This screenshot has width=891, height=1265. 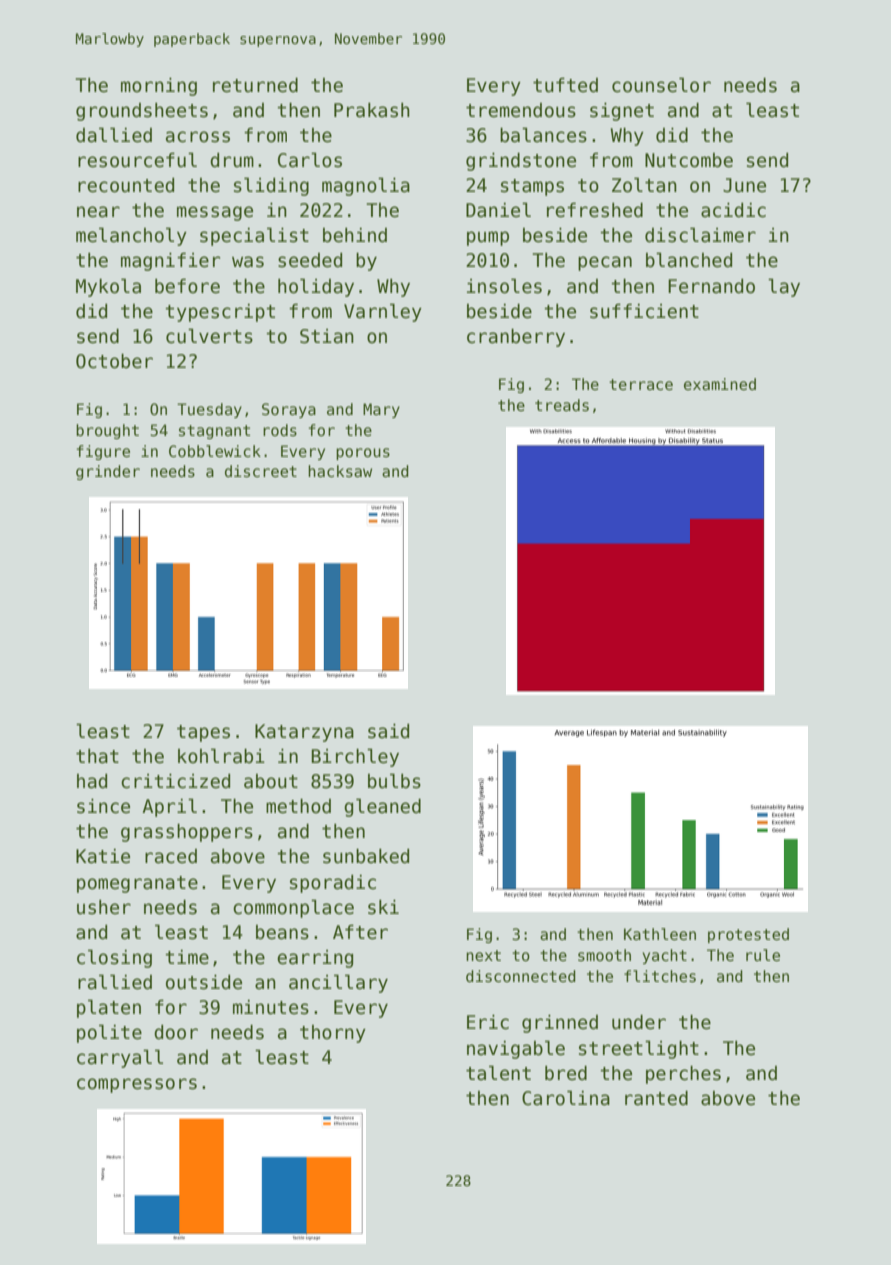 I want to click on beans, so click(x=282, y=932).
